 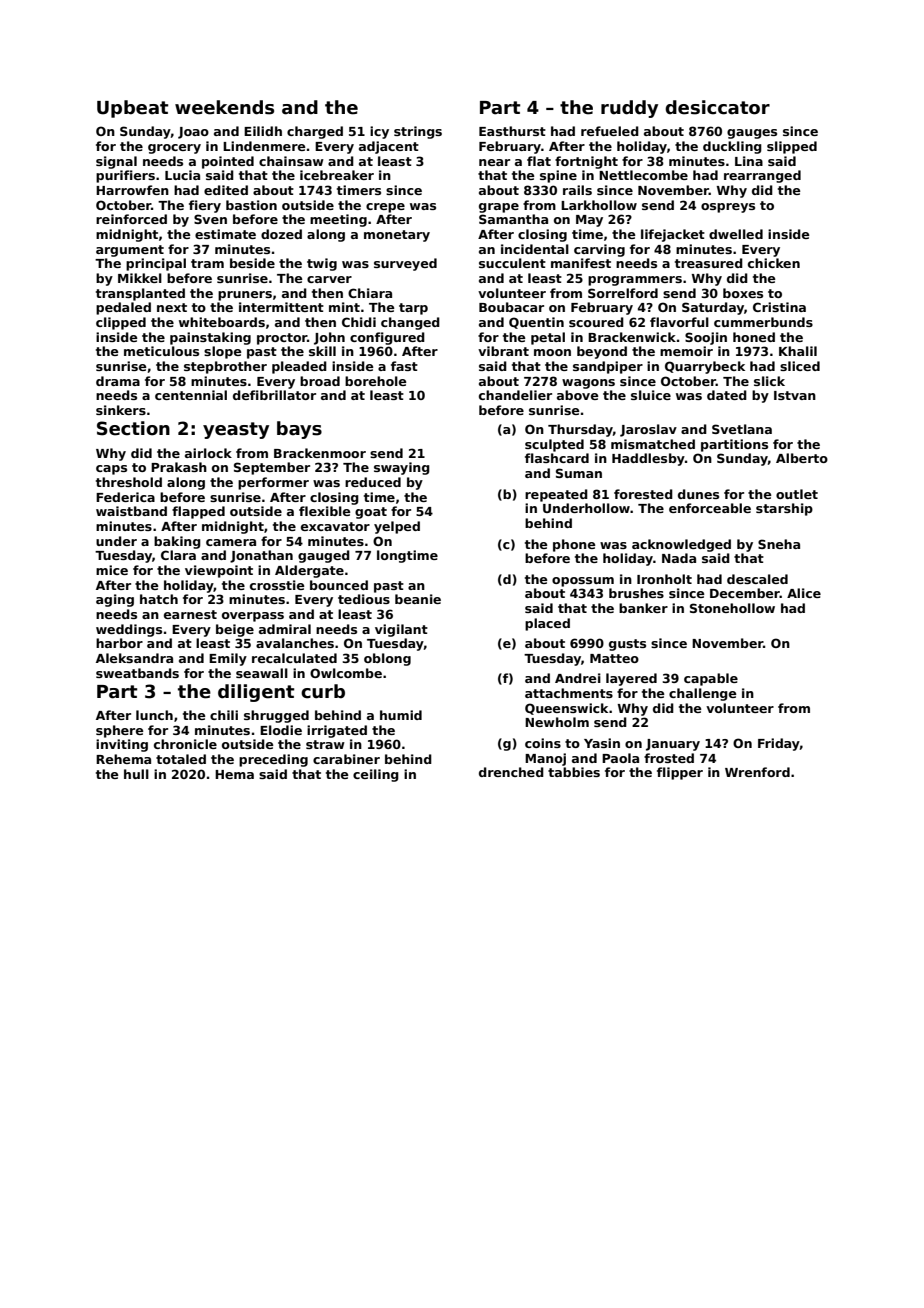 I want to click on changed, so click(x=410, y=323).
